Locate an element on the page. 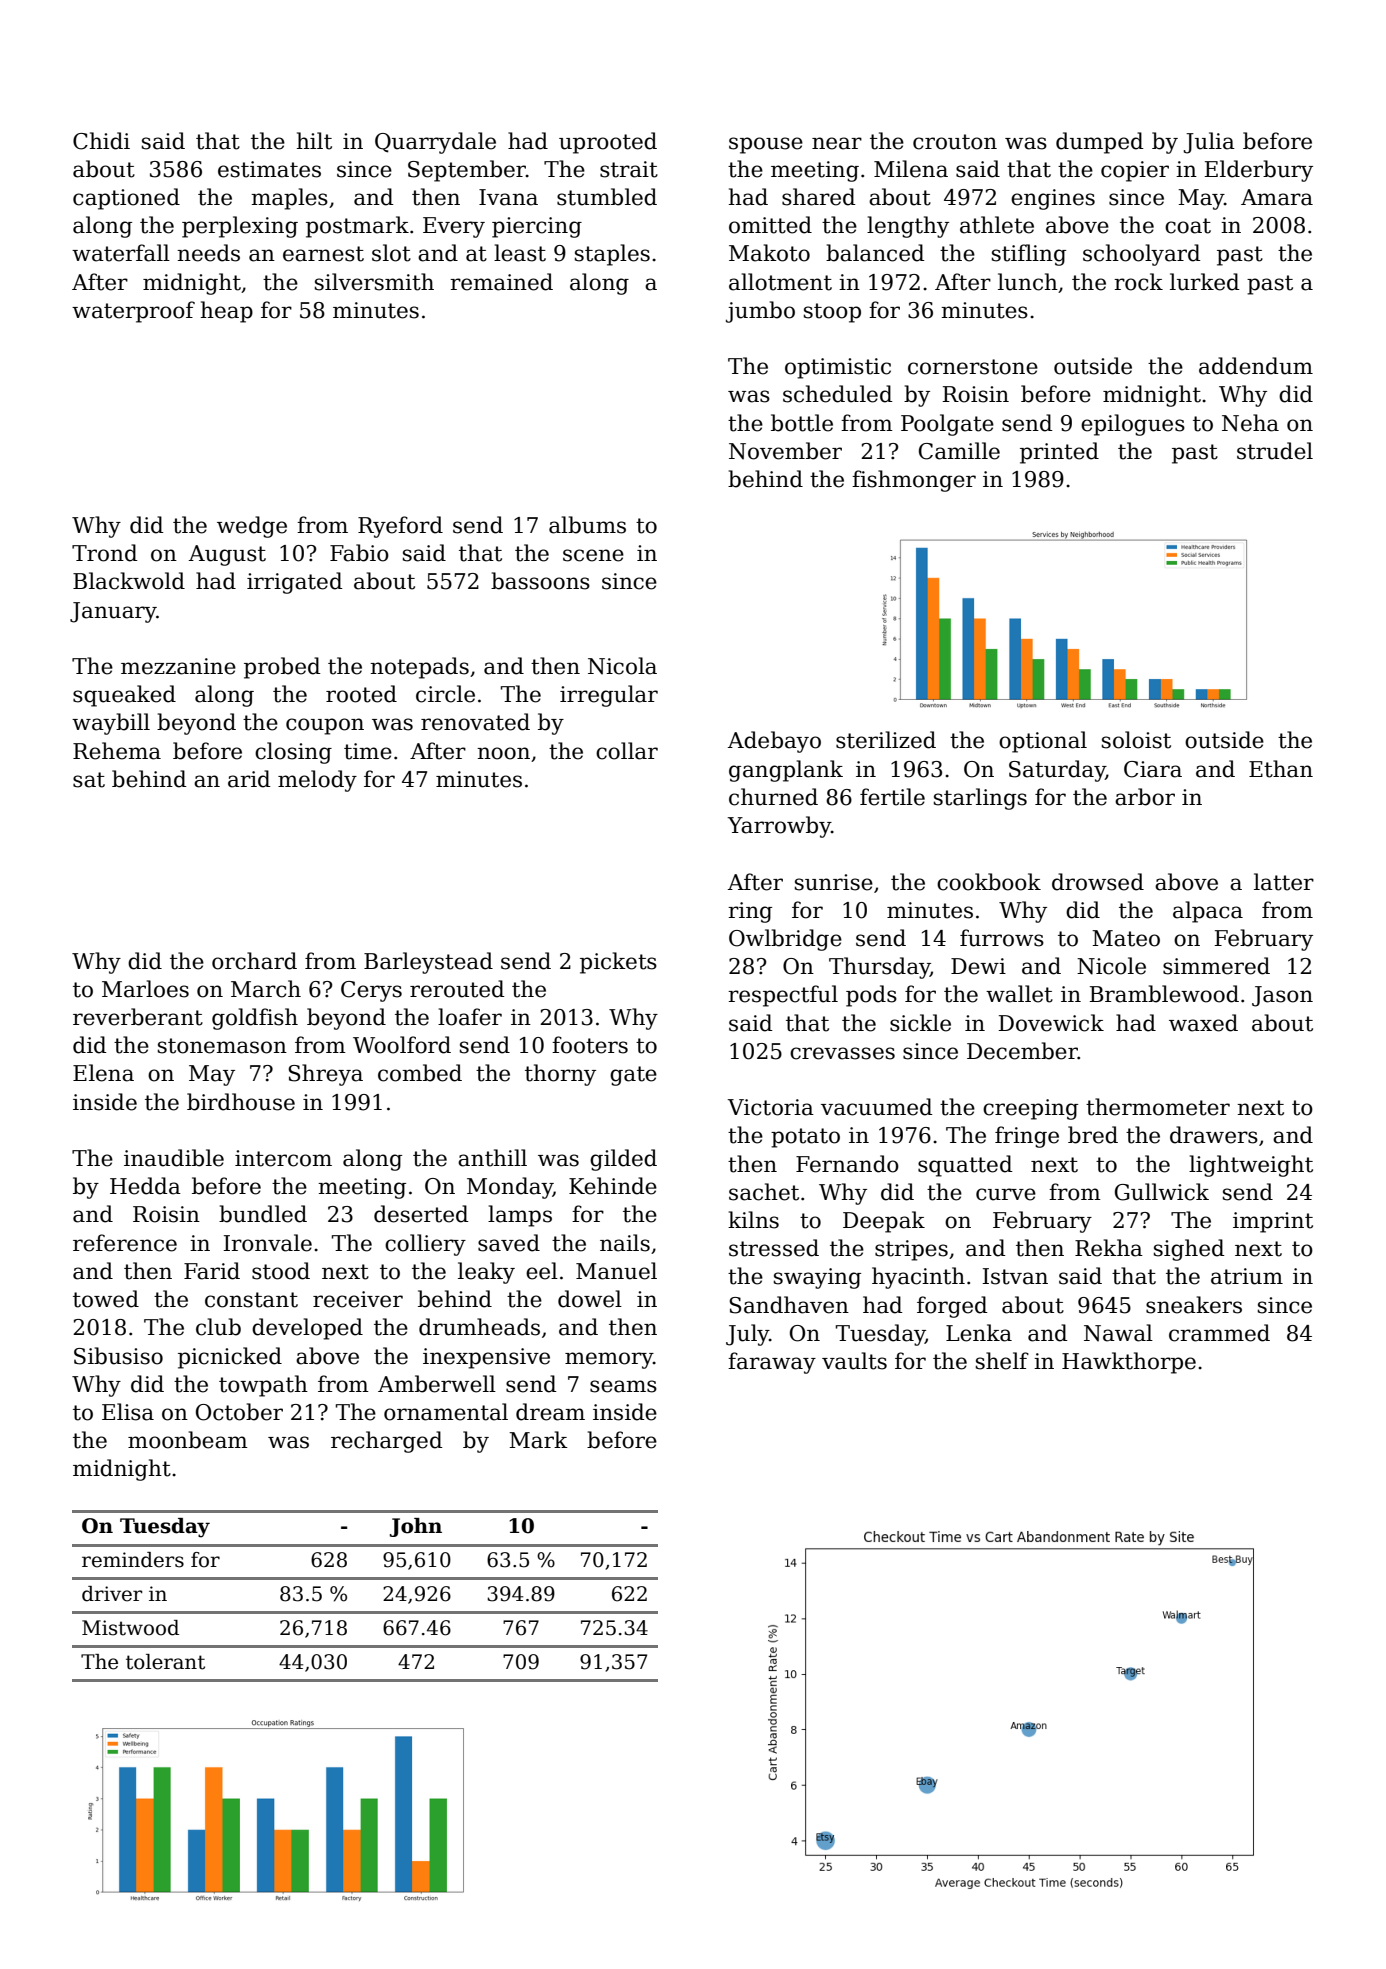  waterproof is located at coordinates (133, 312).
